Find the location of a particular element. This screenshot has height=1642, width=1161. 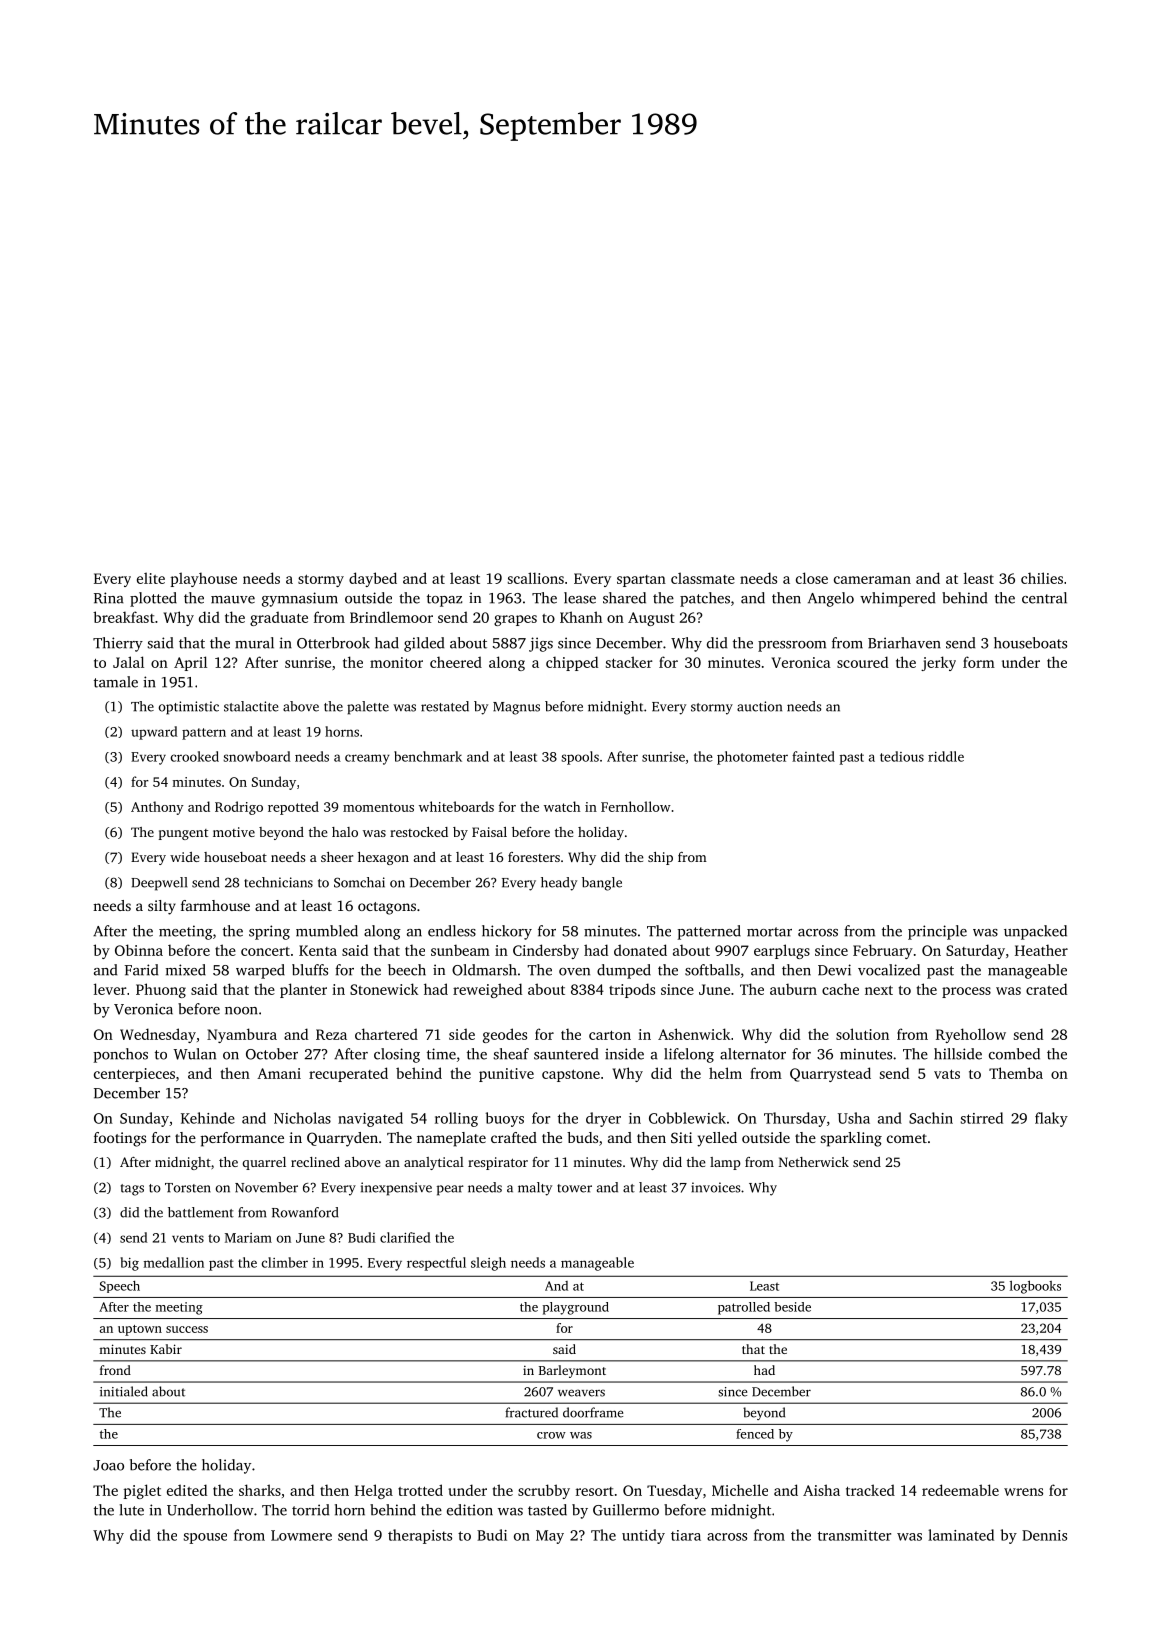

redeemable is located at coordinates (960, 1490).
